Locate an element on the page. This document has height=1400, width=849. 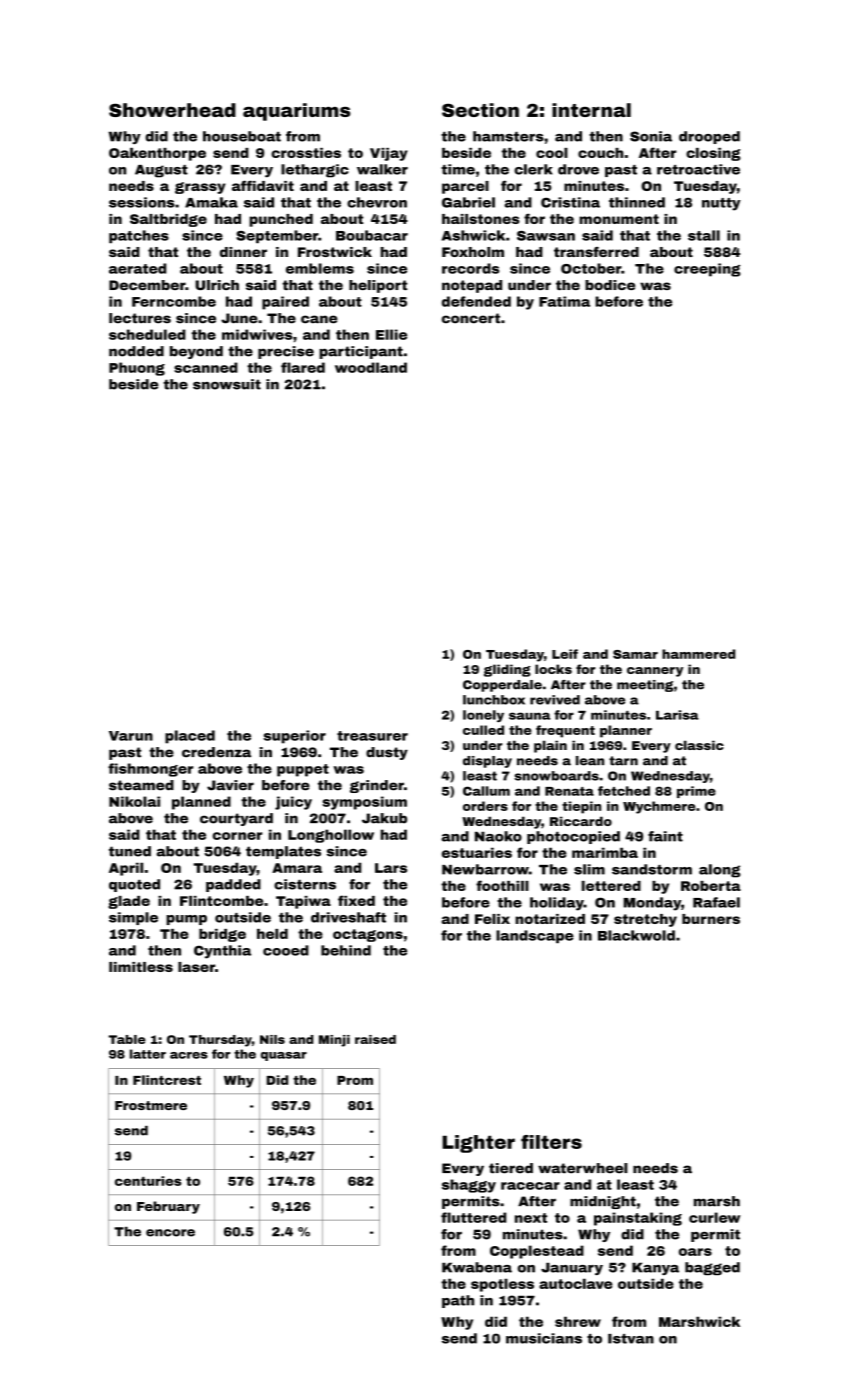
templates is located at coordinates (283, 852).
